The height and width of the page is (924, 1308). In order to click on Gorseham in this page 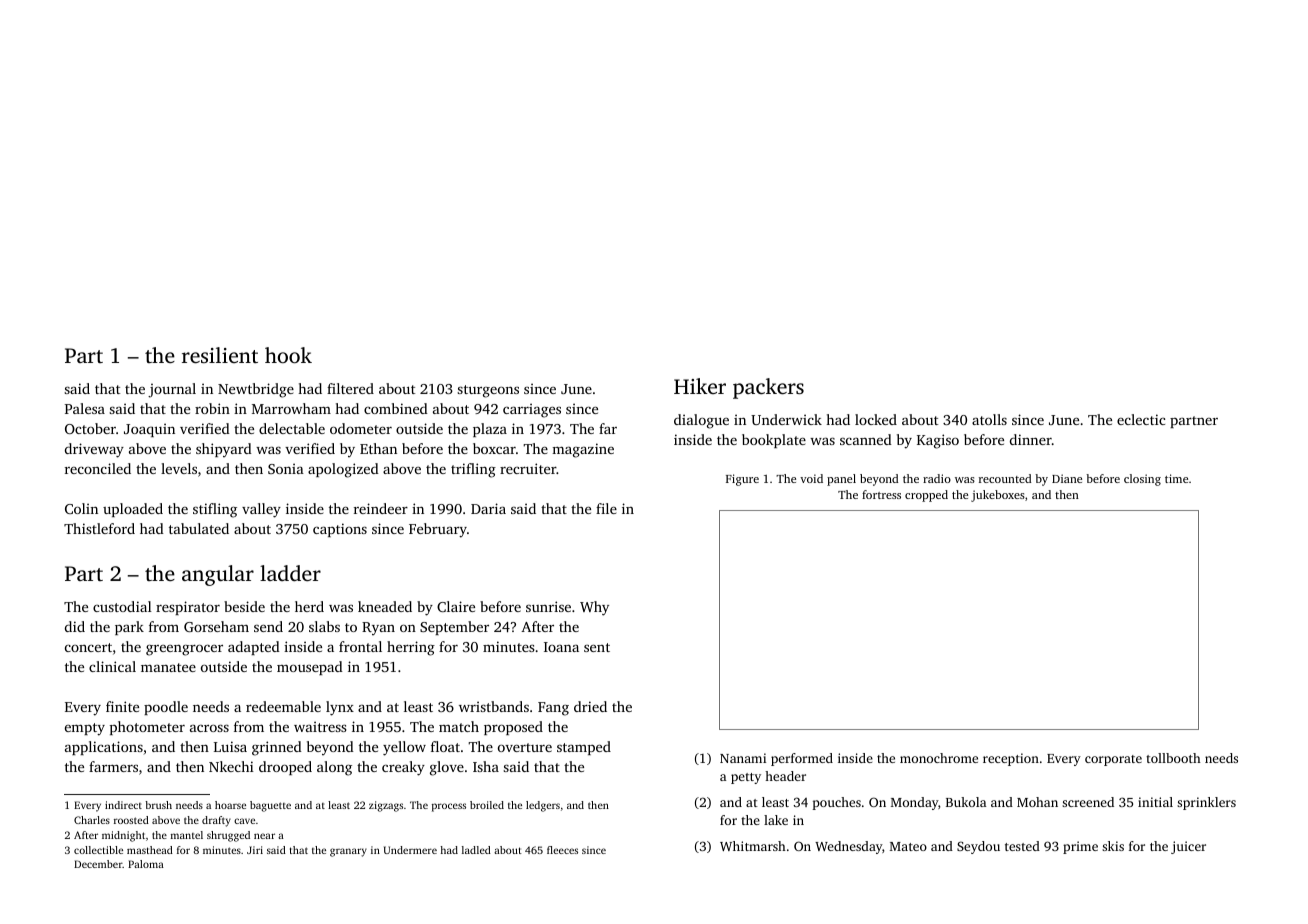, I will do `click(216, 626)`.
